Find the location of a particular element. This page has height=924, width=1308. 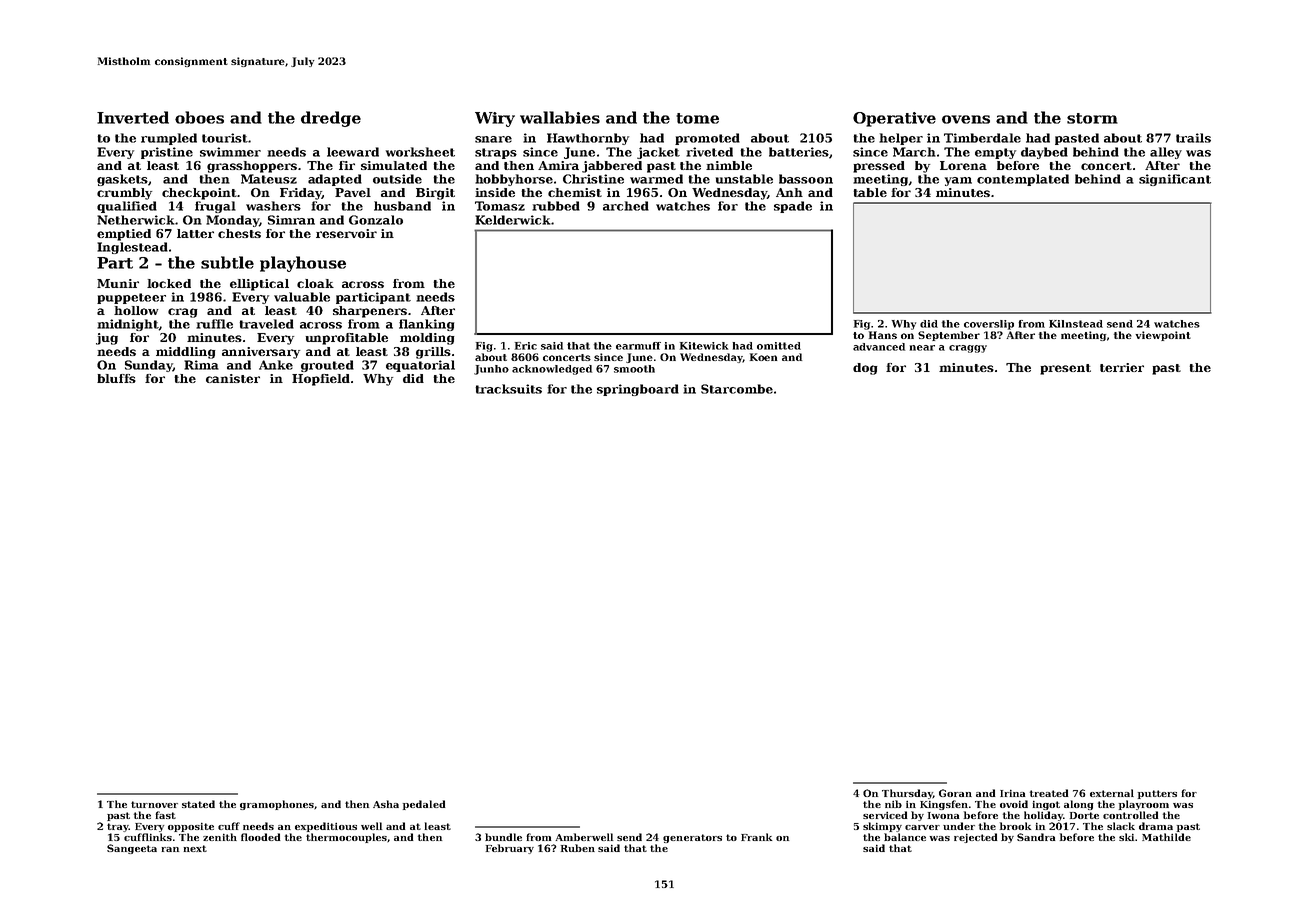

terrier is located at coordinates (1122, 367).
